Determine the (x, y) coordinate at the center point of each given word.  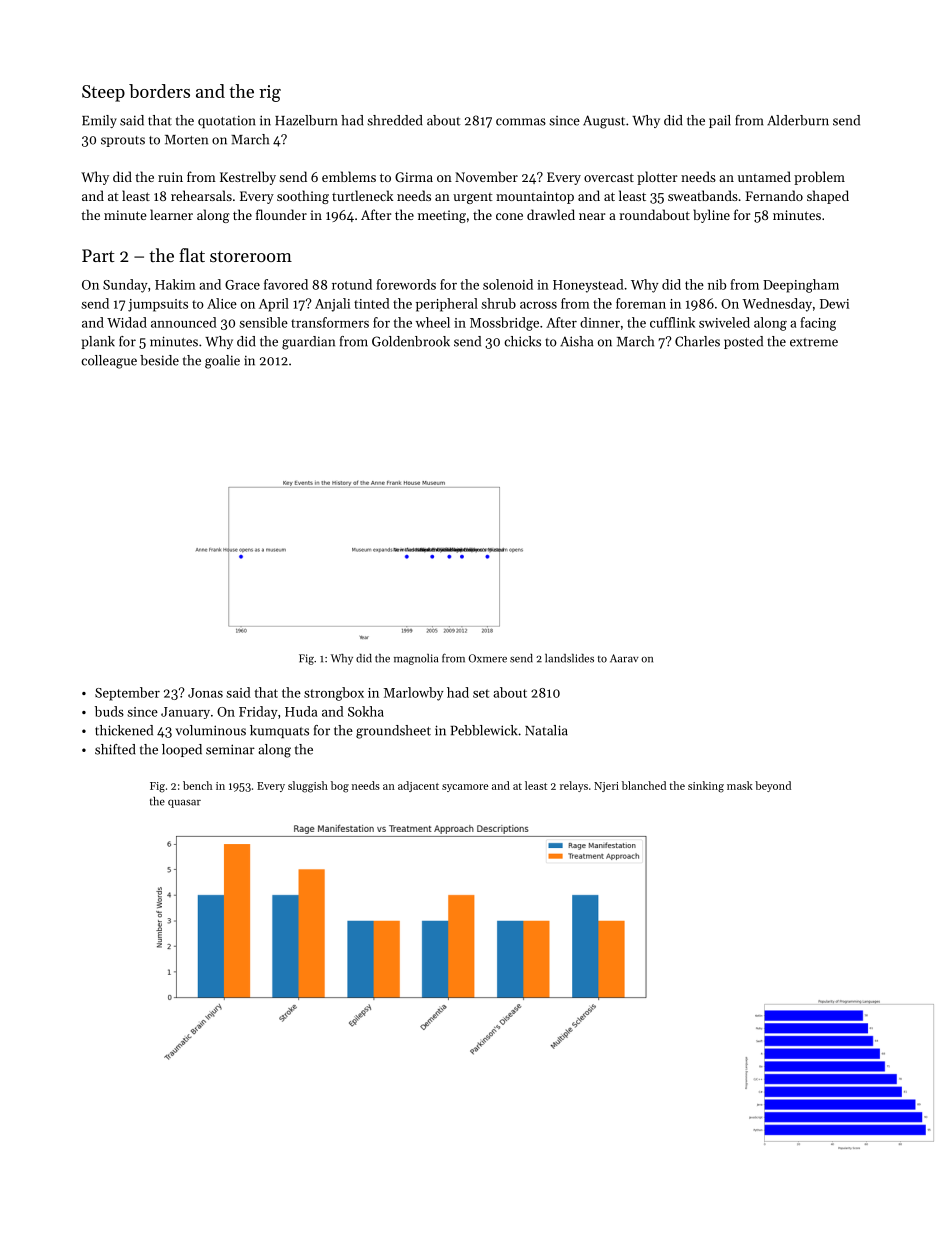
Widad (127, 322)
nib (717, 284)
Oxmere (488, 658)
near (592, 216)
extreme (814, 342)
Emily (99, 121)
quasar (184, 804)
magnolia (416, 659)
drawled (551, 214)
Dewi (834, 304)
